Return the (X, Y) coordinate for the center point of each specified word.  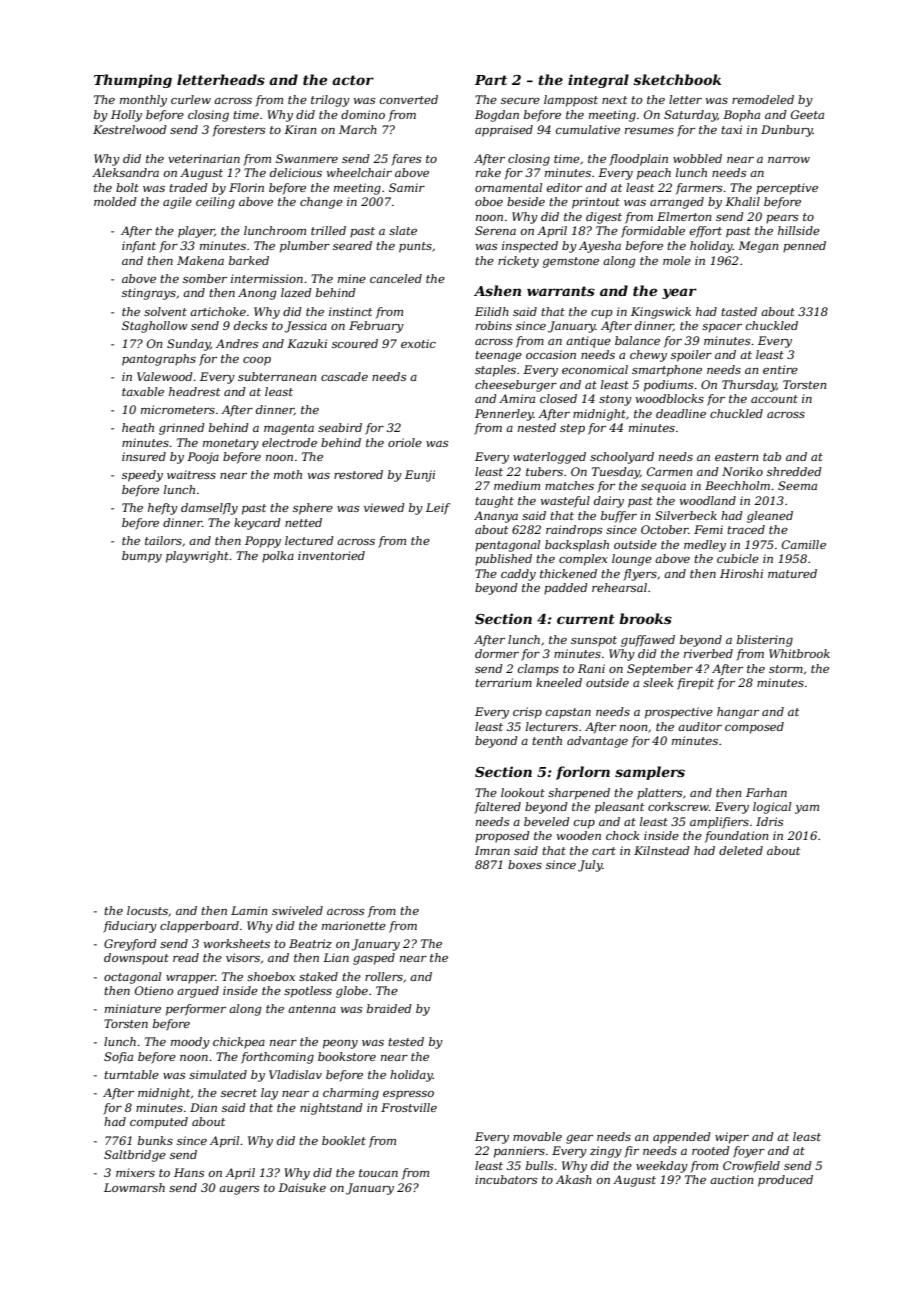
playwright (197, 557)
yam (807, 809)
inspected (530, 247)
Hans (189, 1172)
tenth (547, 740)
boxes (525, 864)
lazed (296, 292)
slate (403, 230)
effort (706, 232)
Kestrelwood (130, 129)
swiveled (297, 910)
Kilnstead (662, 850)
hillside (799, 230)
